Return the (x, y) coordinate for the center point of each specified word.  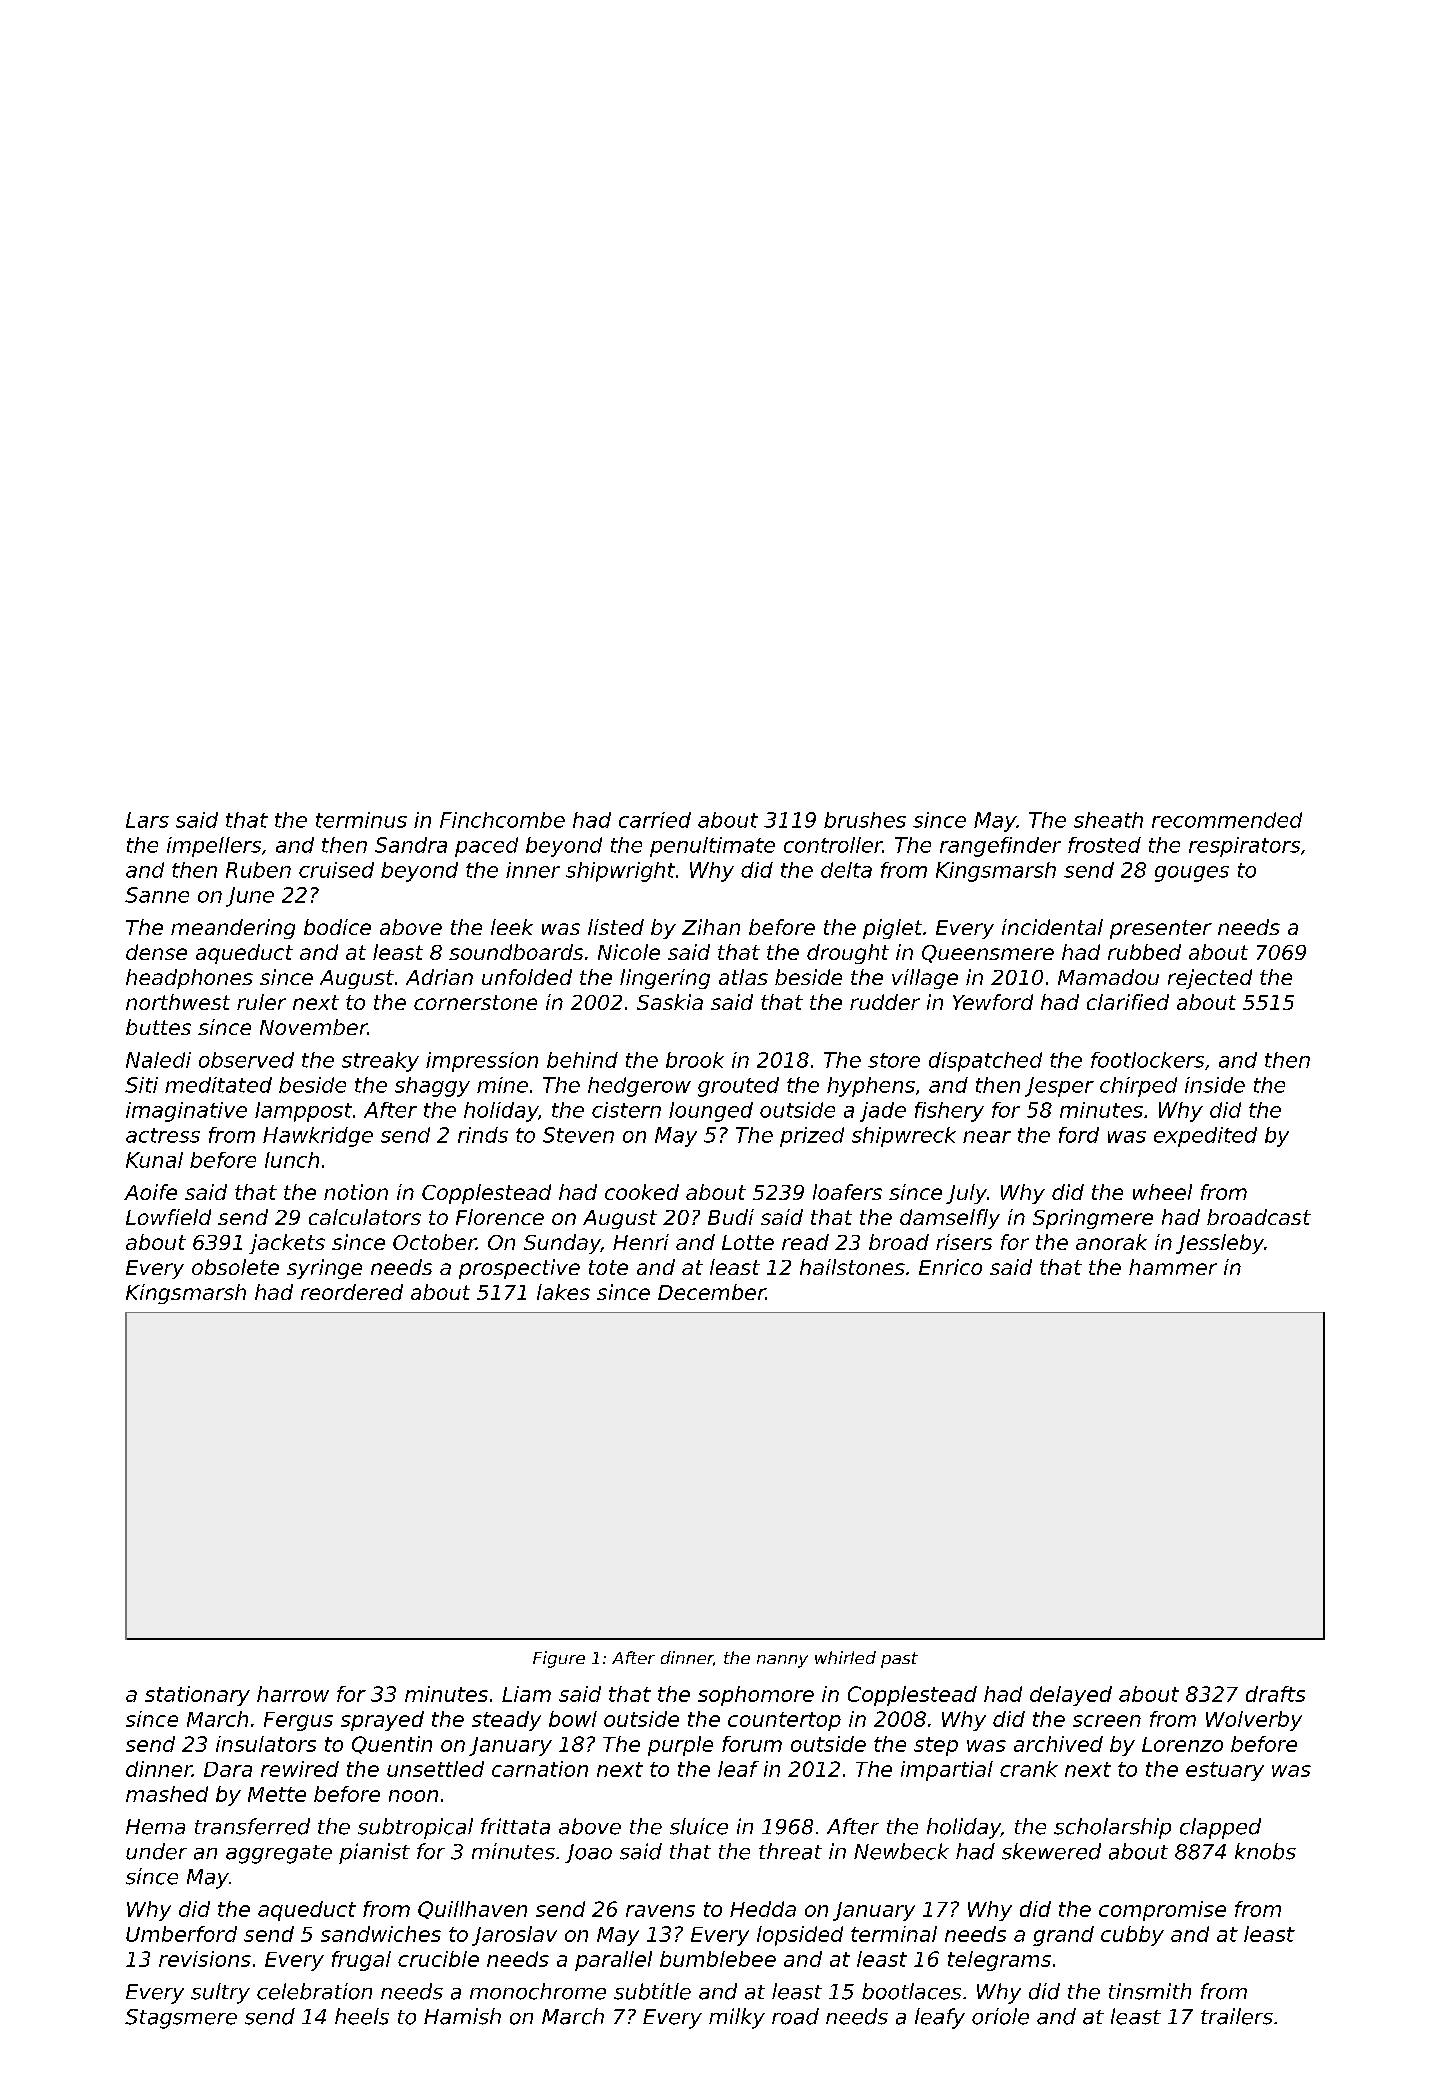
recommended (1227, 820)
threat (790, 1851)
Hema (155, 1827)
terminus (361, 820)
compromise (1162, 1911)
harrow (293, 1694)
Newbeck (901, 1851)
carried (655, 820)
